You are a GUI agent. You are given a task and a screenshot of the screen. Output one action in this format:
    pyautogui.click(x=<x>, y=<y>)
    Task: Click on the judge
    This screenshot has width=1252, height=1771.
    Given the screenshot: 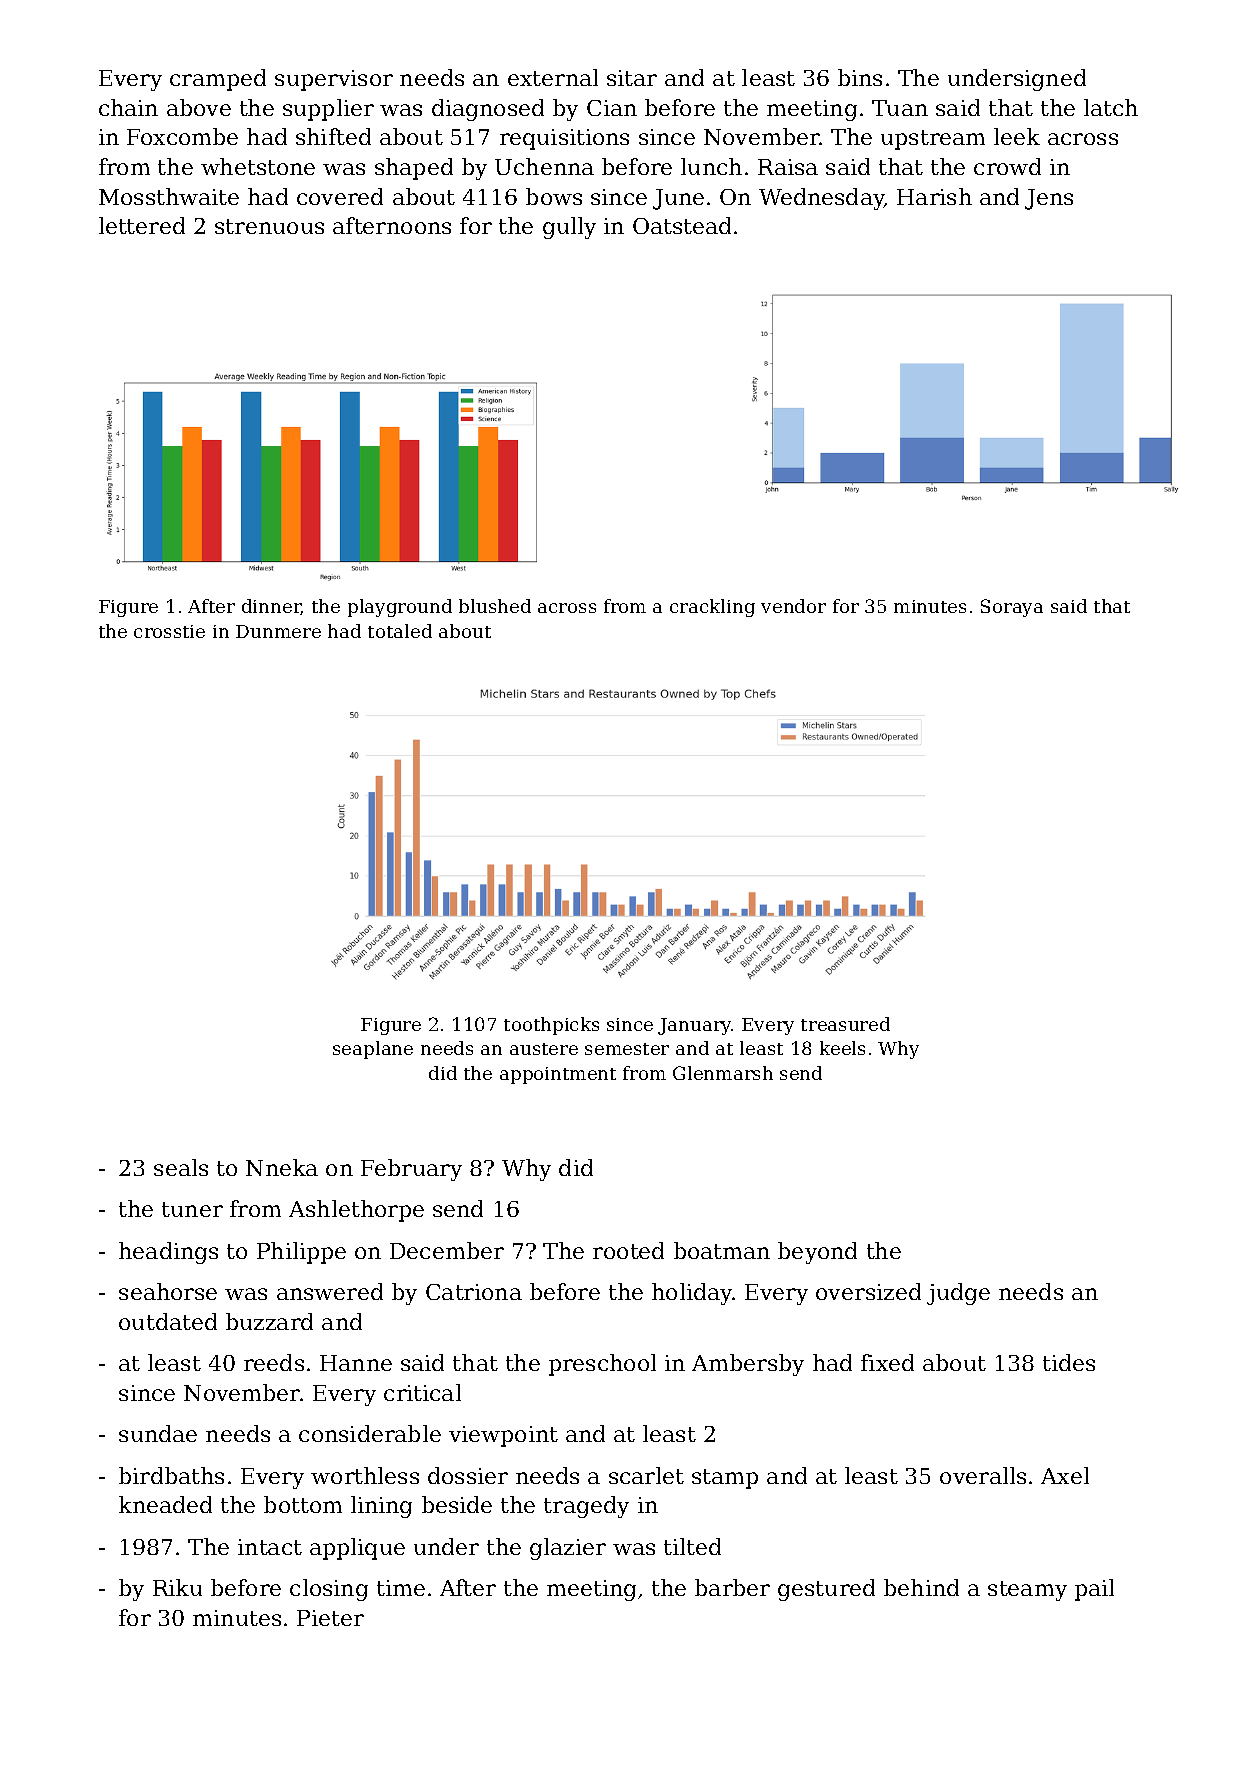 What is the action you would take?
    pyautogui.click(x=958, y=1294)
